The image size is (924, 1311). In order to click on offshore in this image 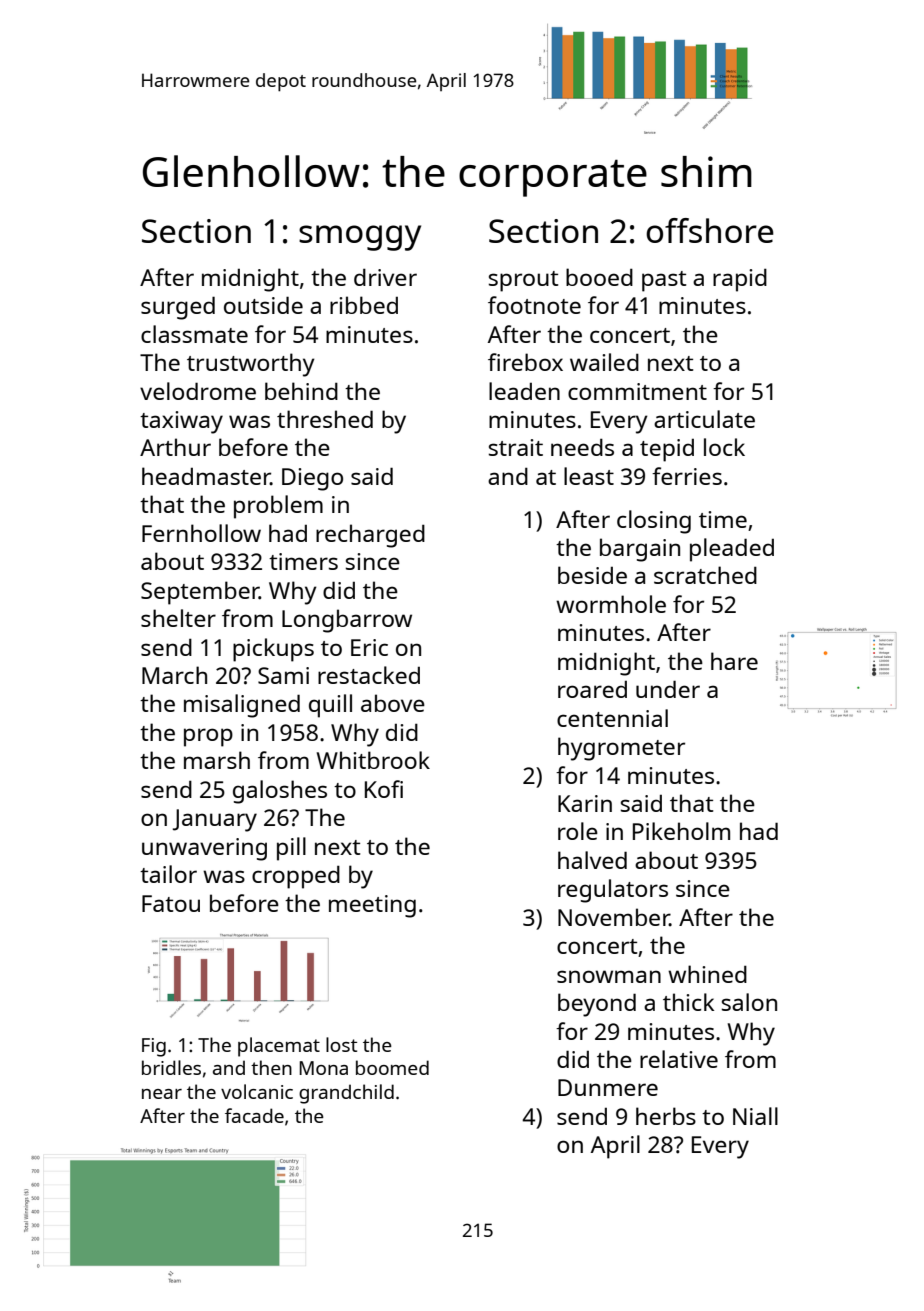, I will do `click(710, 230)`.
